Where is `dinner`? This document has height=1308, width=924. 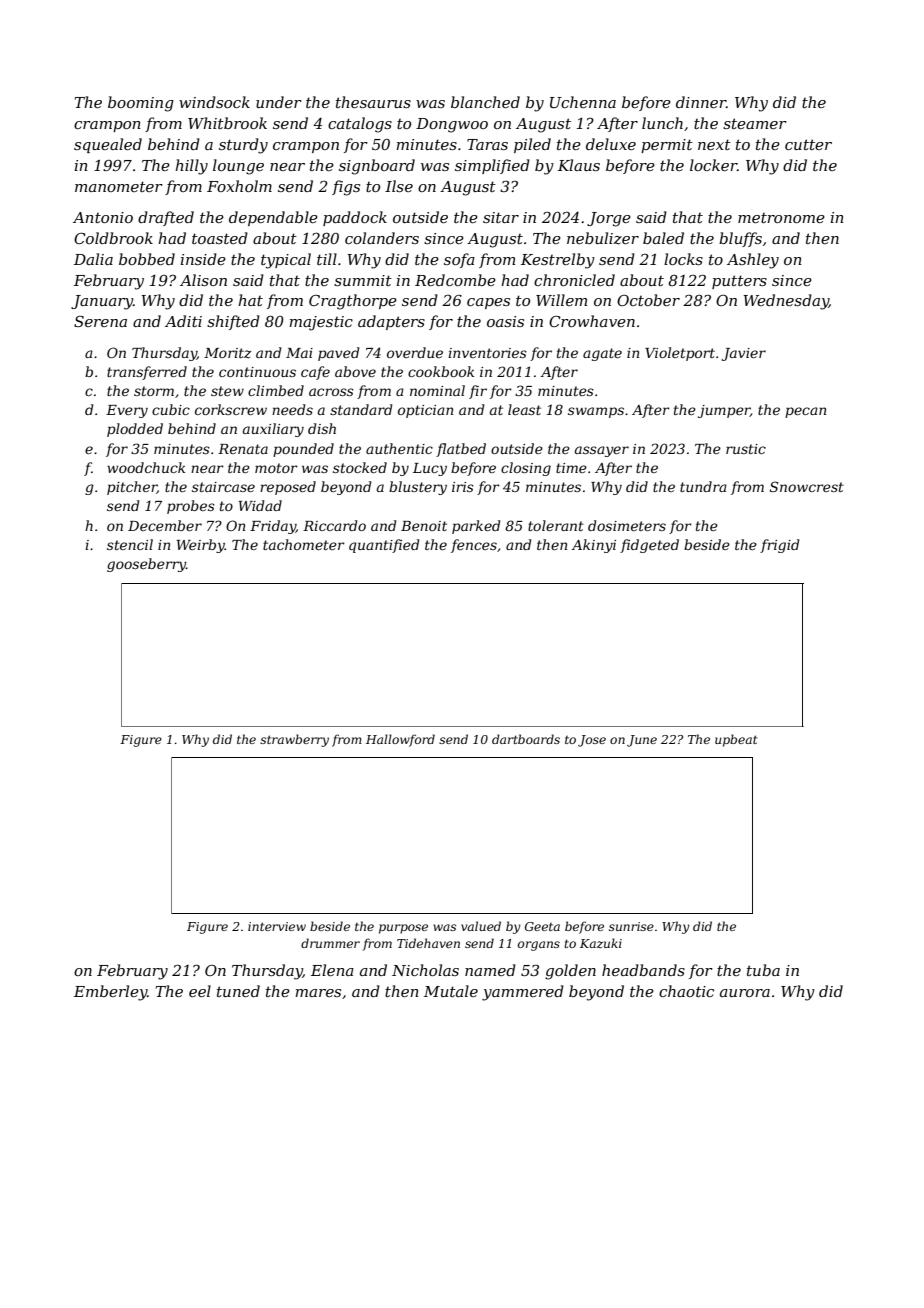
dinner is located at coordinates (701, 102).
